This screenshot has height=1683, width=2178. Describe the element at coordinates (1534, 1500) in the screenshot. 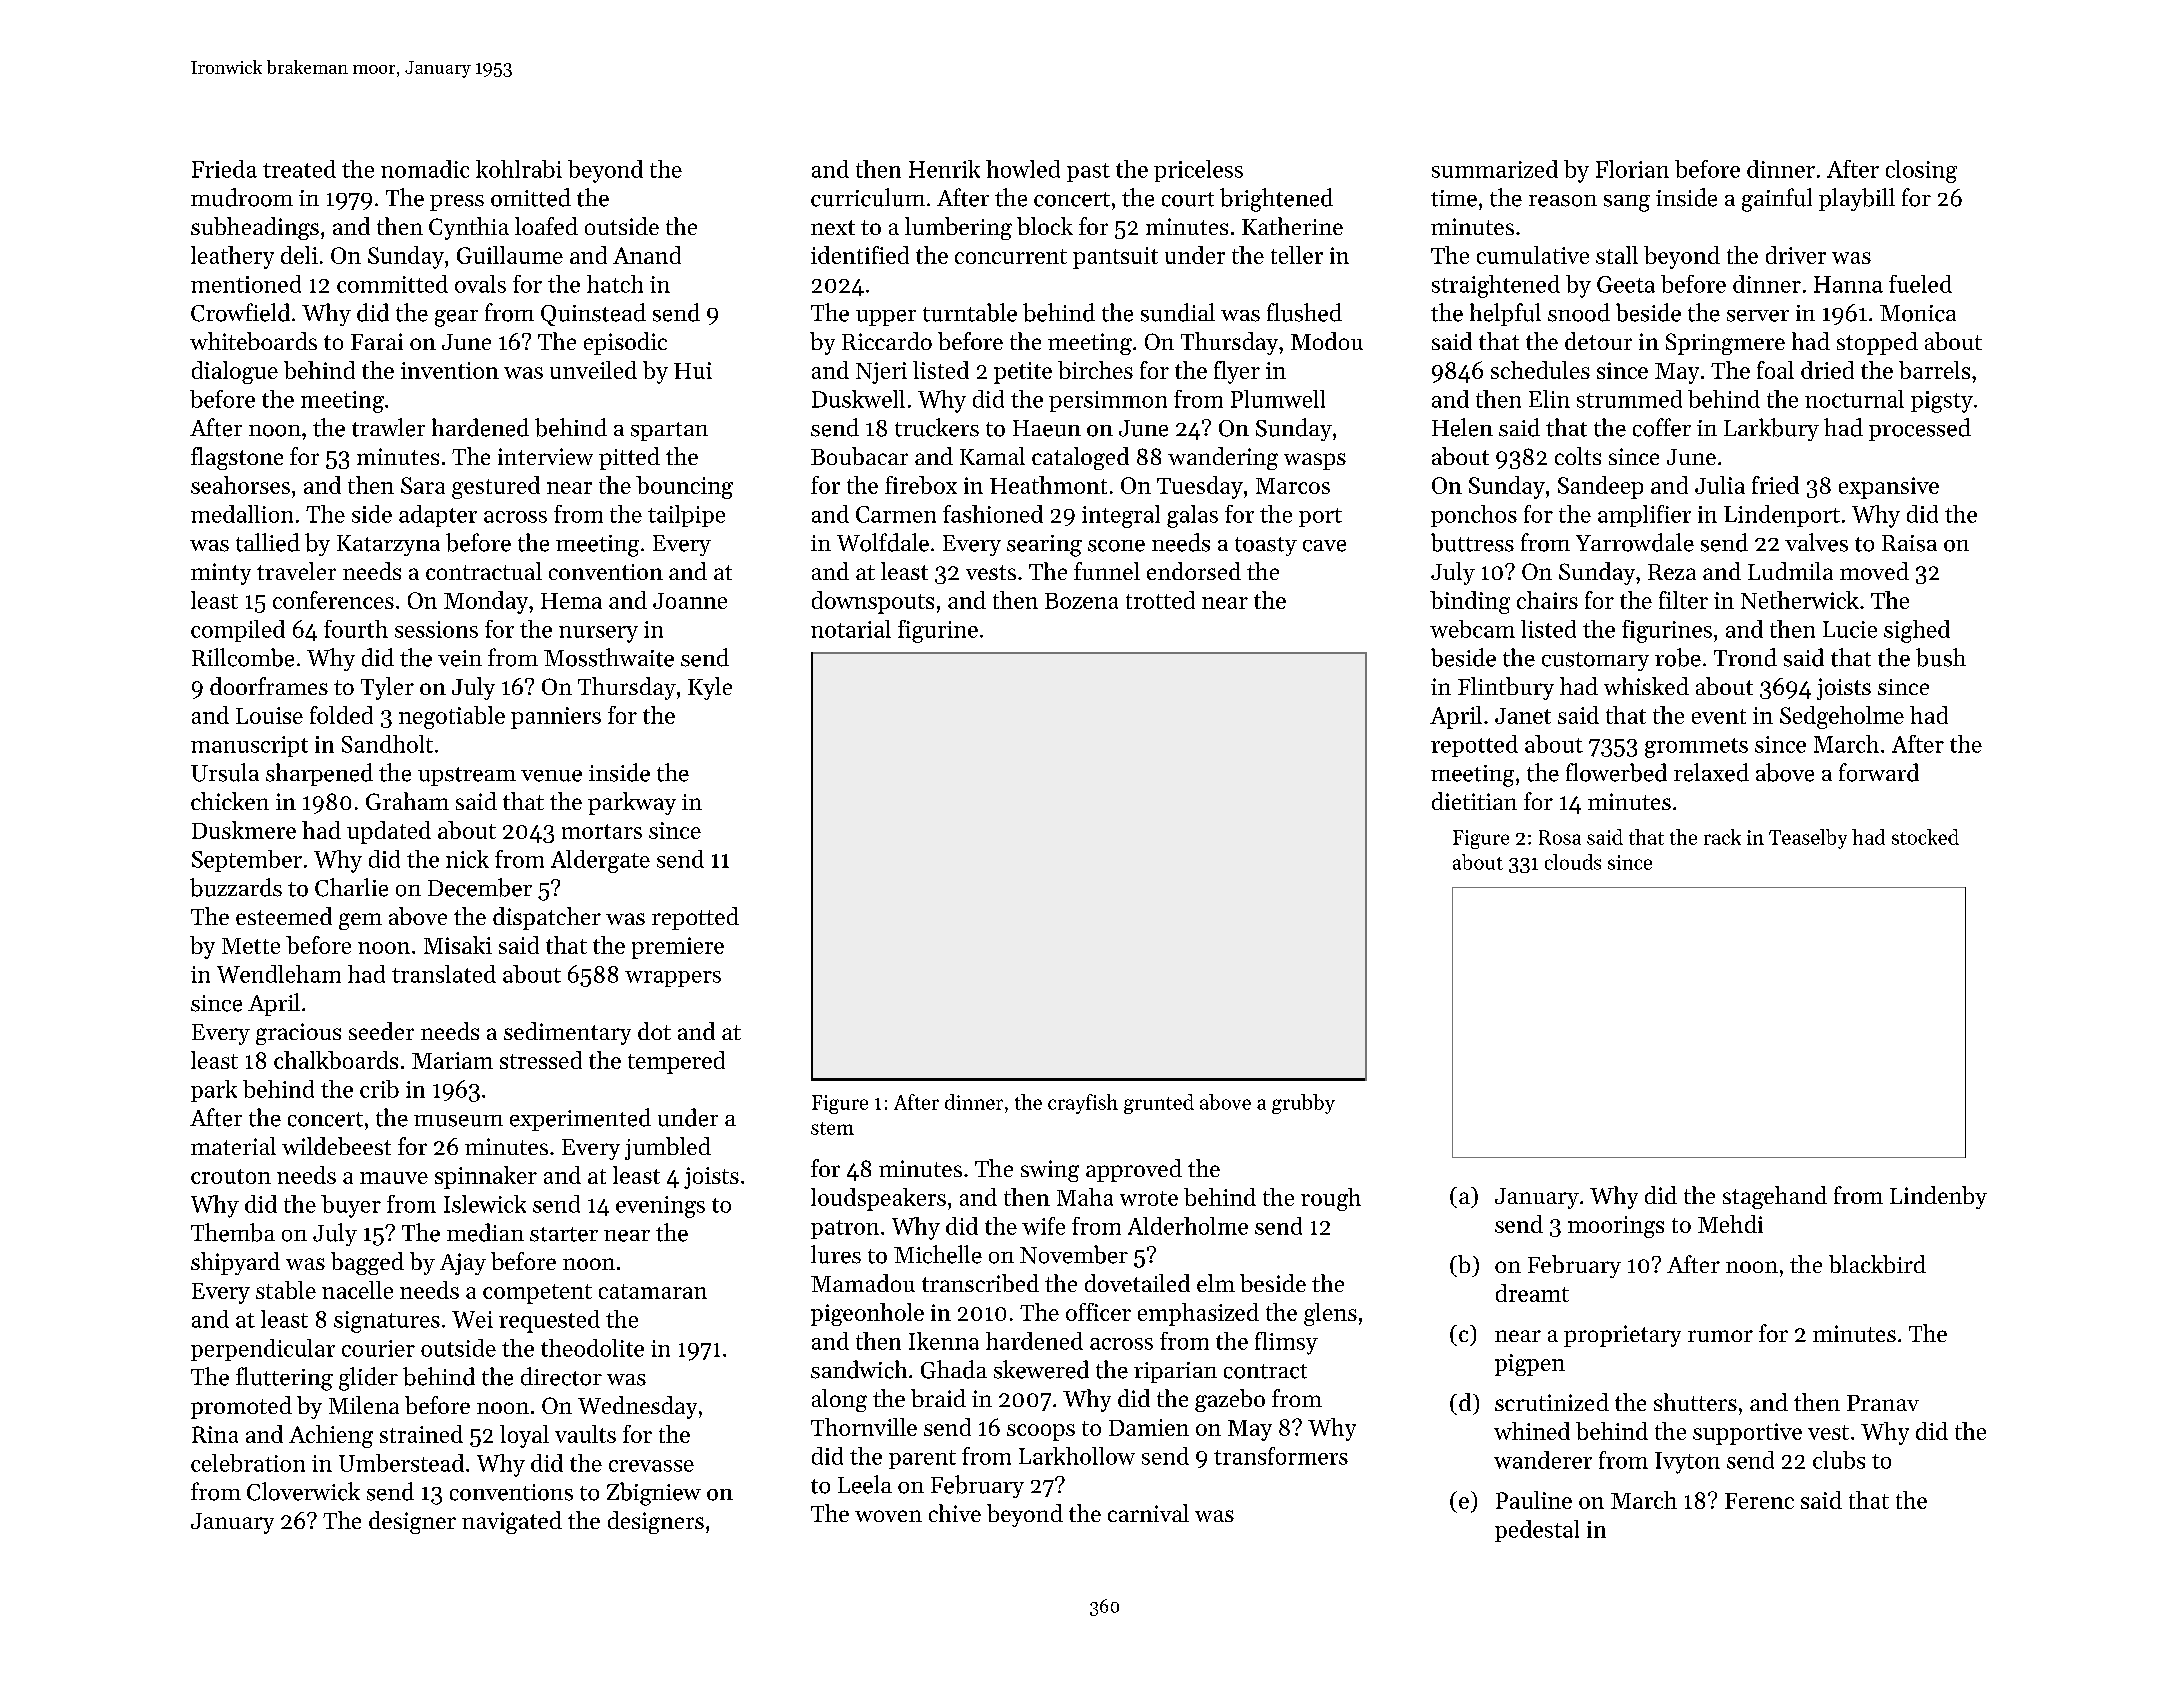

I see `Pauline` at that location.
